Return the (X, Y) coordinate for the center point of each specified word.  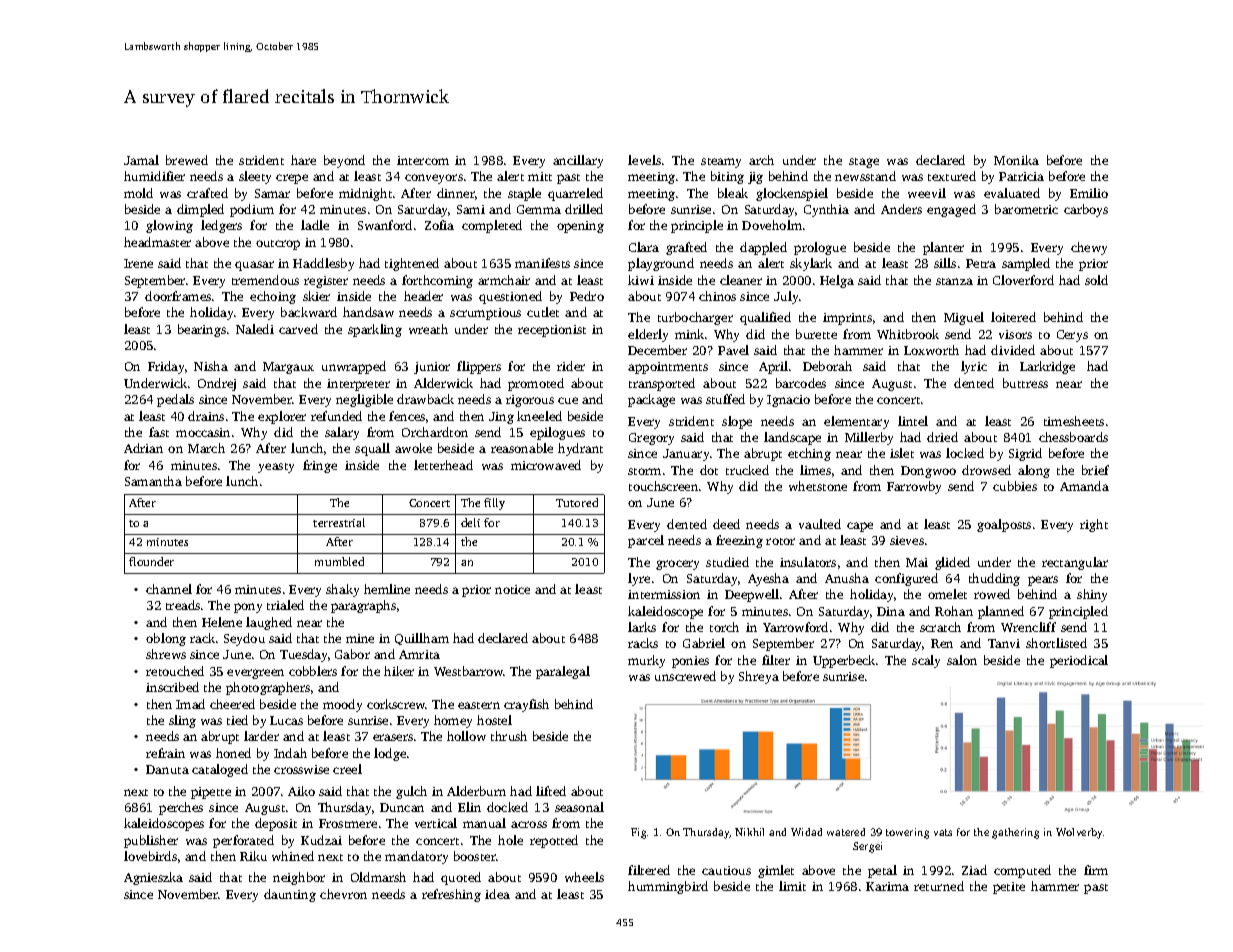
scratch (940, 627)
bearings (202, 330)
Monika (1016, 160)
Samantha (153, 481)
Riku (253, 856)
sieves (907, 540)
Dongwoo (928, 472)
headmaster (157, 242)
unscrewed (685, 676)
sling (182, 721)
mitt (540, 176)
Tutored (577, 502)
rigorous (530, 401)
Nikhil (749, 832)
